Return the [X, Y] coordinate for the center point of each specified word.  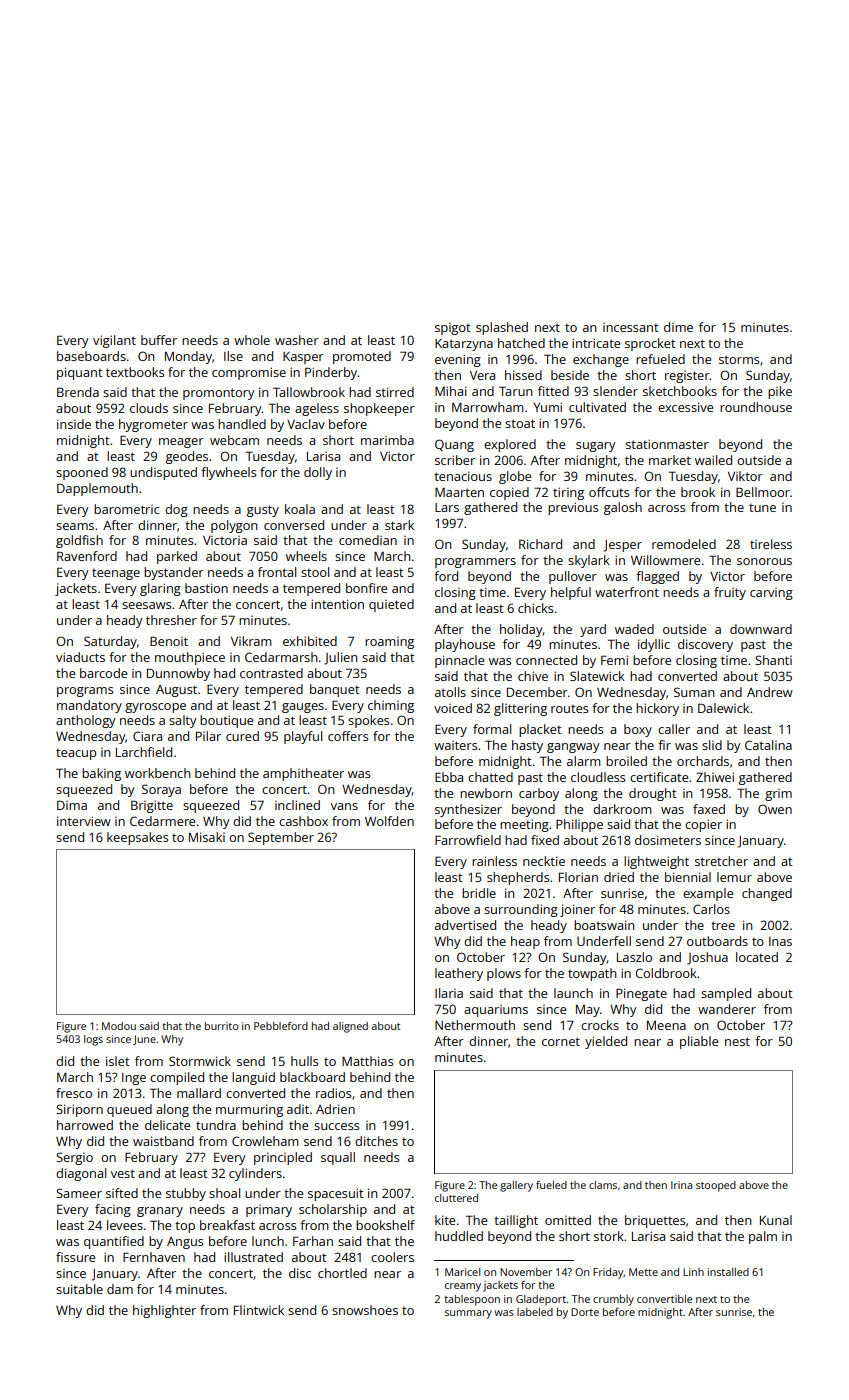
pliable [699, 1042]
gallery [516, 1186]
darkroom [622, 809]
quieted [391, 605]
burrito [221, 1026]
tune [762, 507]
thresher [171, 620]
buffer [159, 340]
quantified [114, 1242]
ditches [376, 1141]
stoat [520, 423]
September [281, 838]
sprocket [650, 344]
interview [84, 821]
